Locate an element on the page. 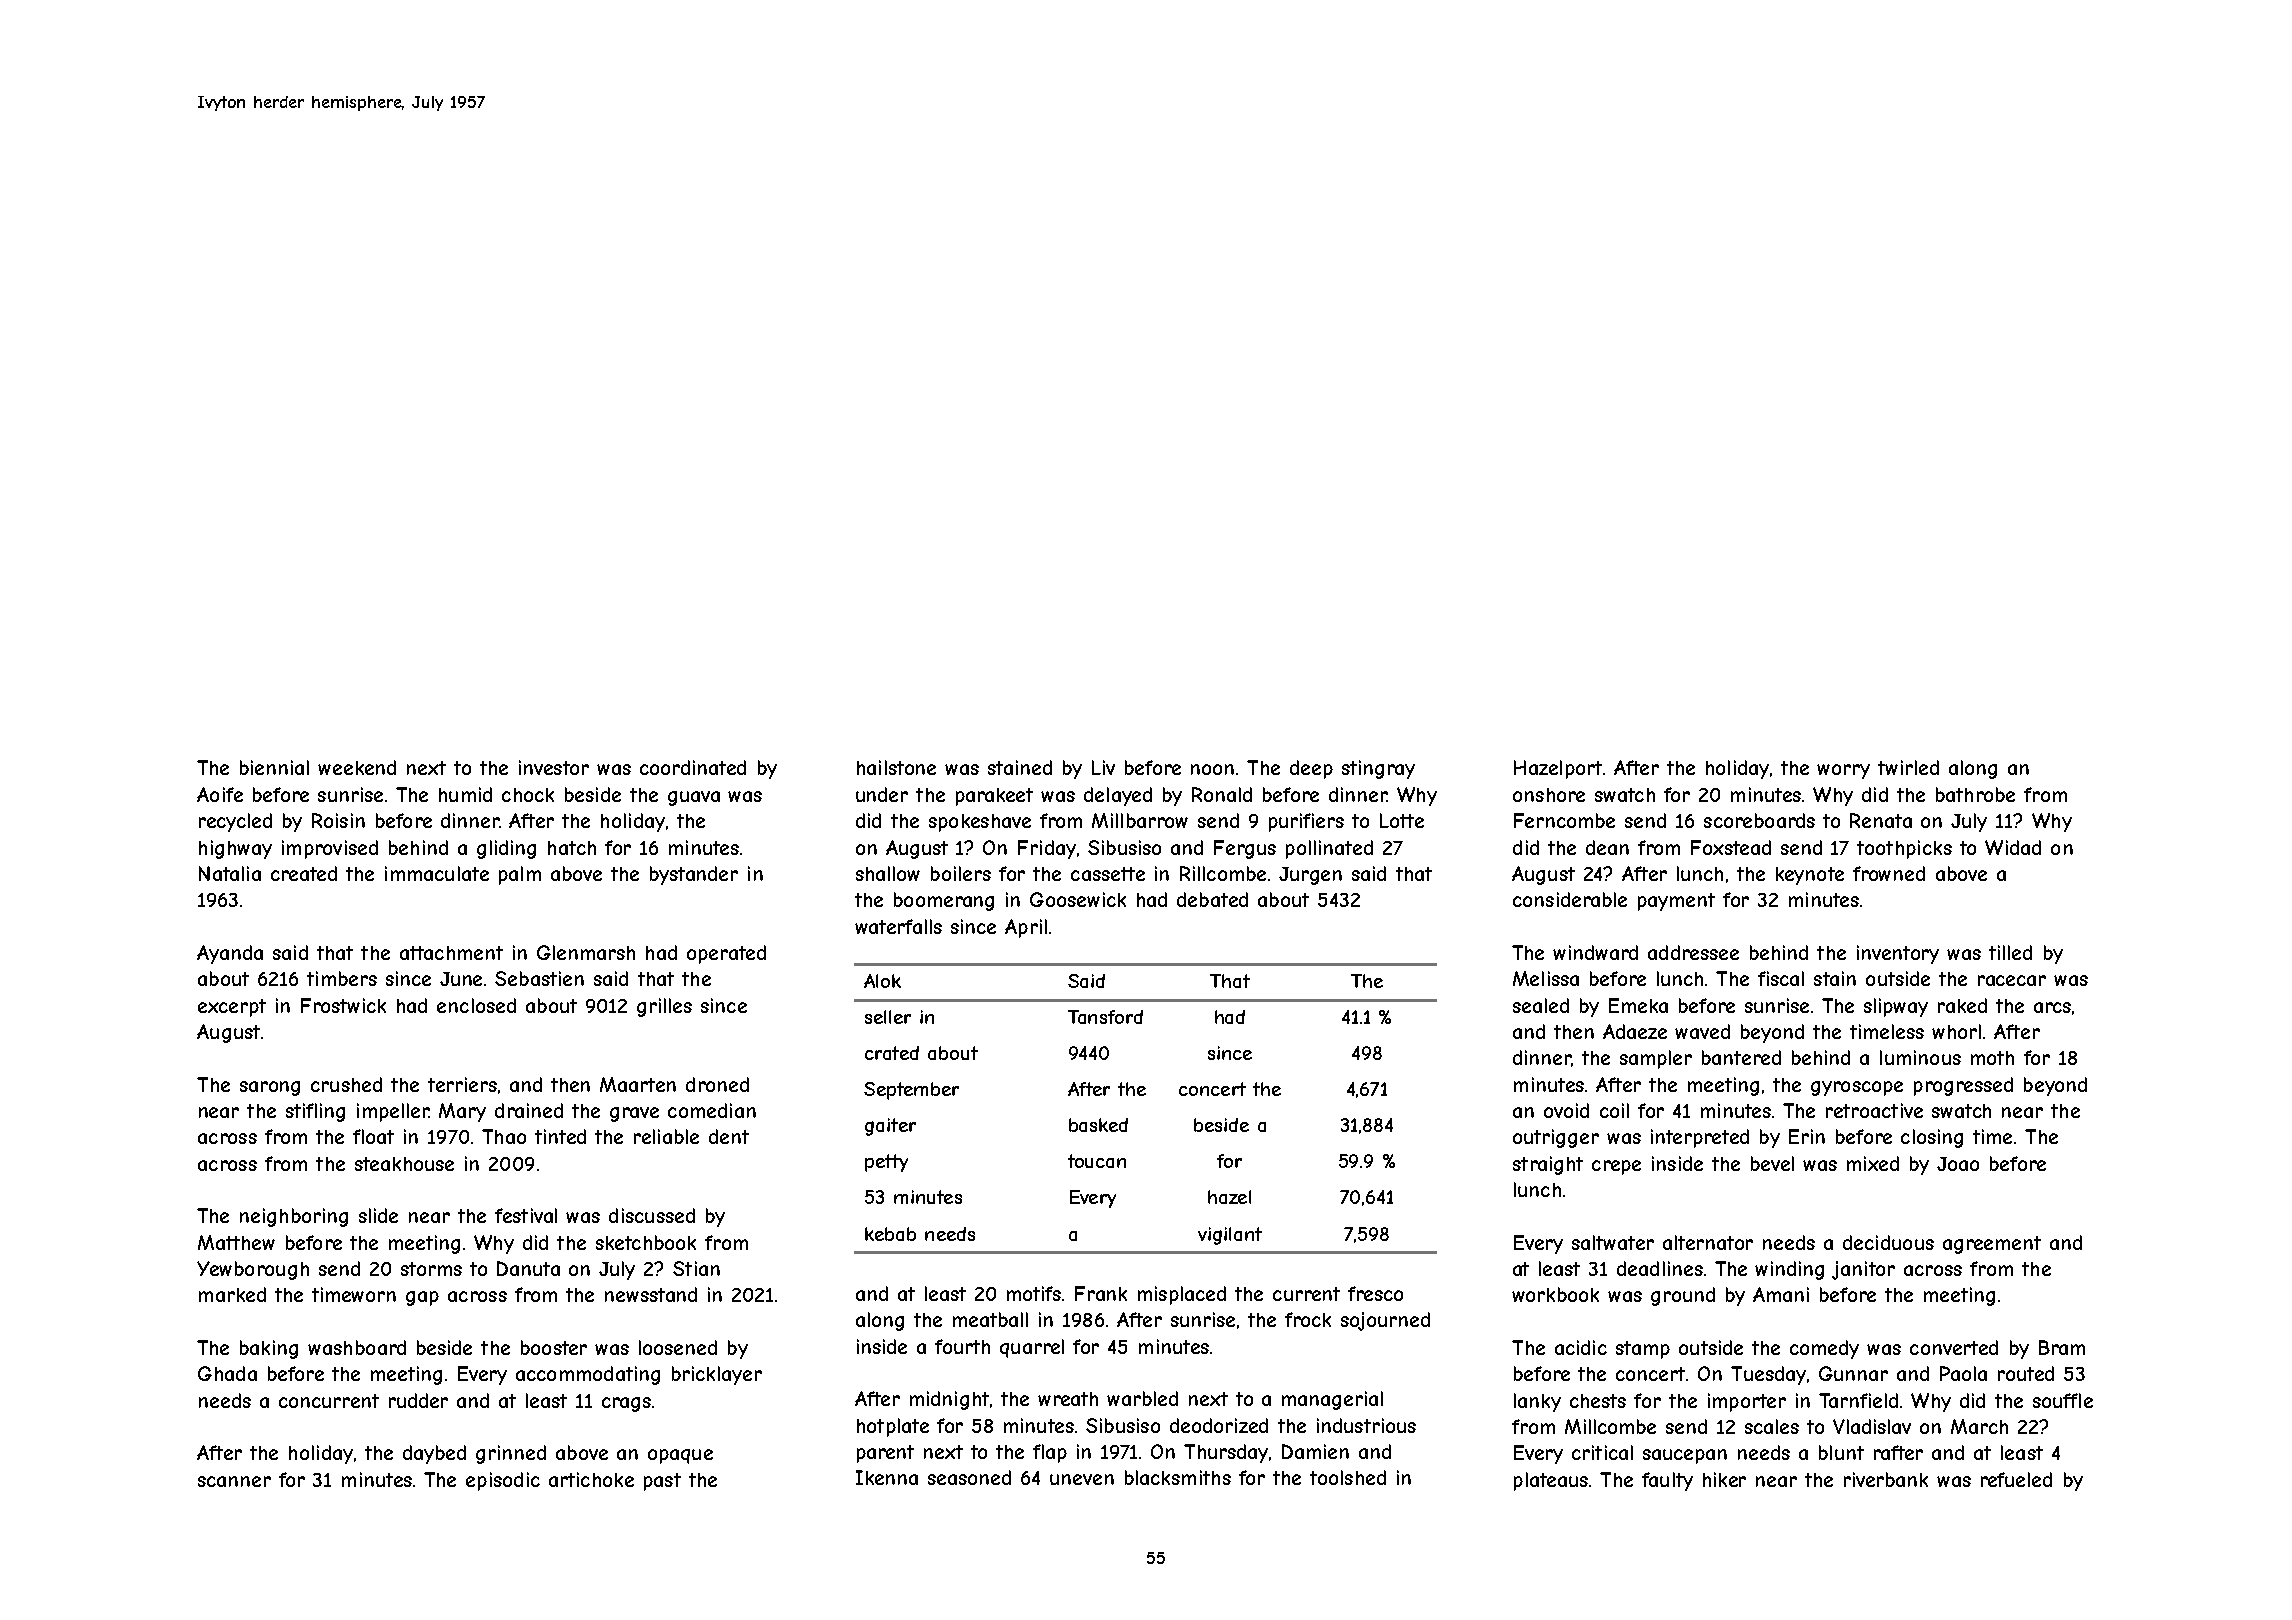 The width and height of the image is (2292, 1620). luminous is located at coordinates (1920, 1057).
